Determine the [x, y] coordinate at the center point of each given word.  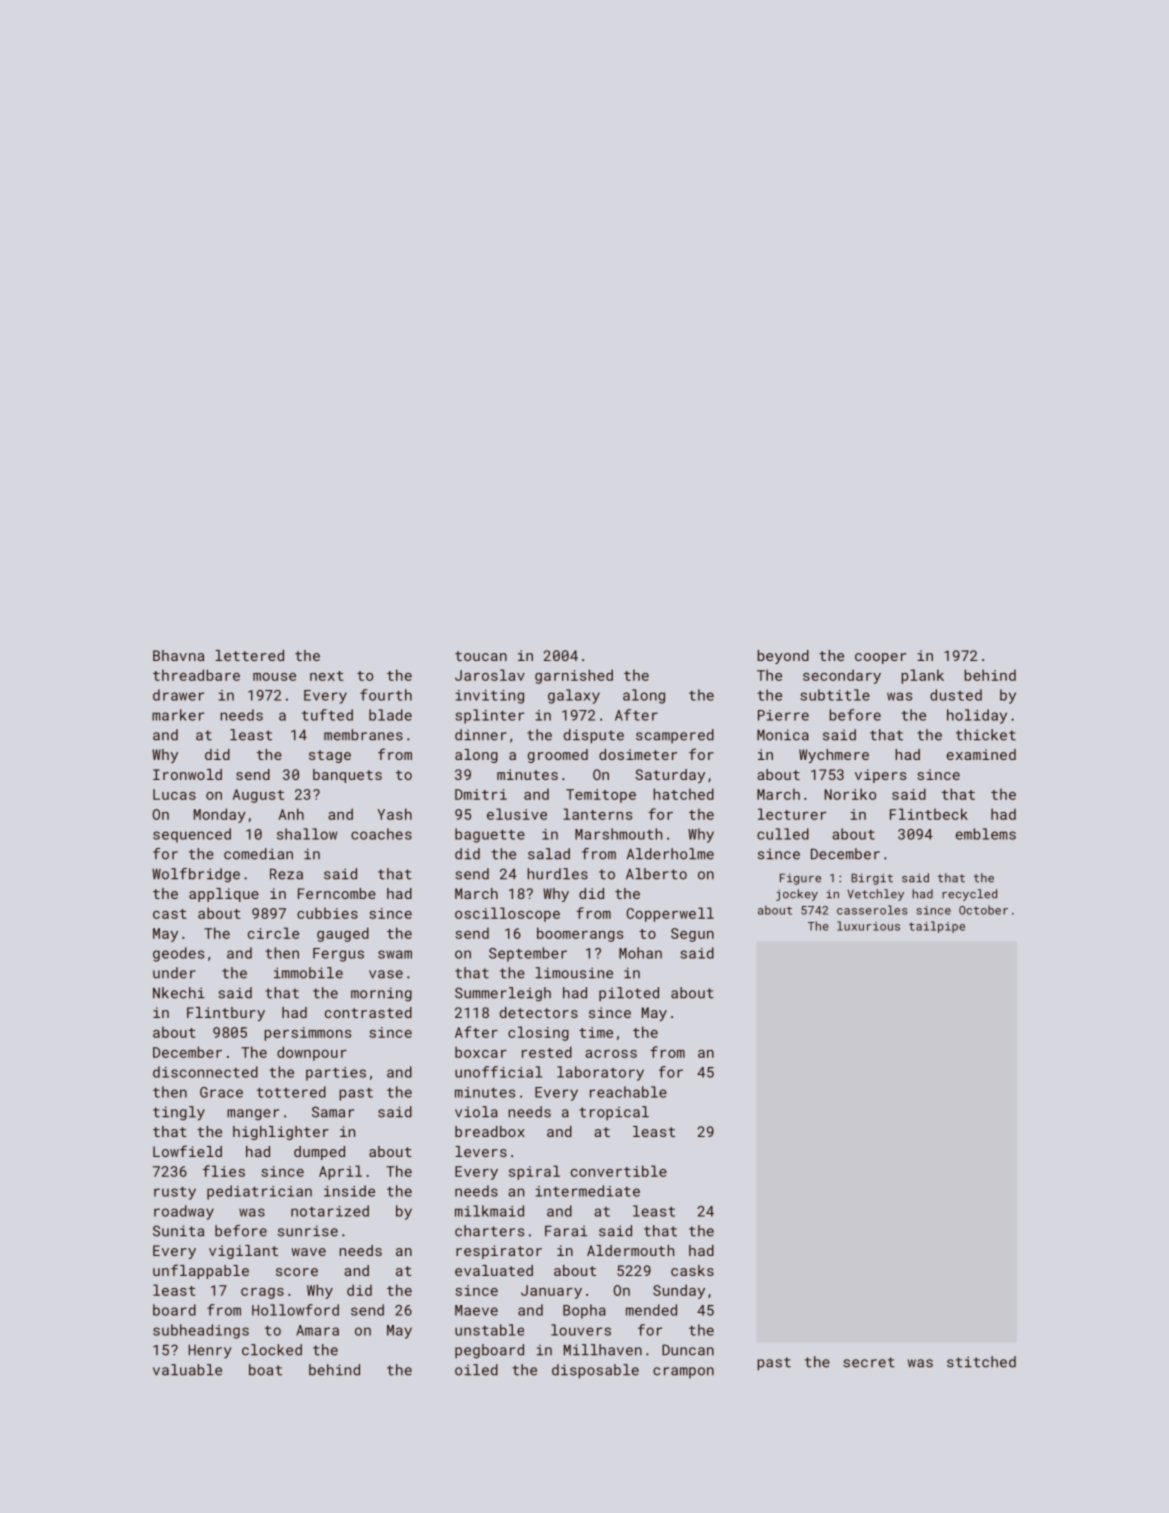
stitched [981, 1362]
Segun [692, 935]
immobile [308, 973]
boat [265, 1370]
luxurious [868, 926]
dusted [956, 695]
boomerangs [580, 934]
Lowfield [187, 1151]
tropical [614, 1113]
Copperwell [670, 914]
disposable [595, 1371]
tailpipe [937, 927]
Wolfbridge [196, 875]
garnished [574, 676]
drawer [178, 695]
